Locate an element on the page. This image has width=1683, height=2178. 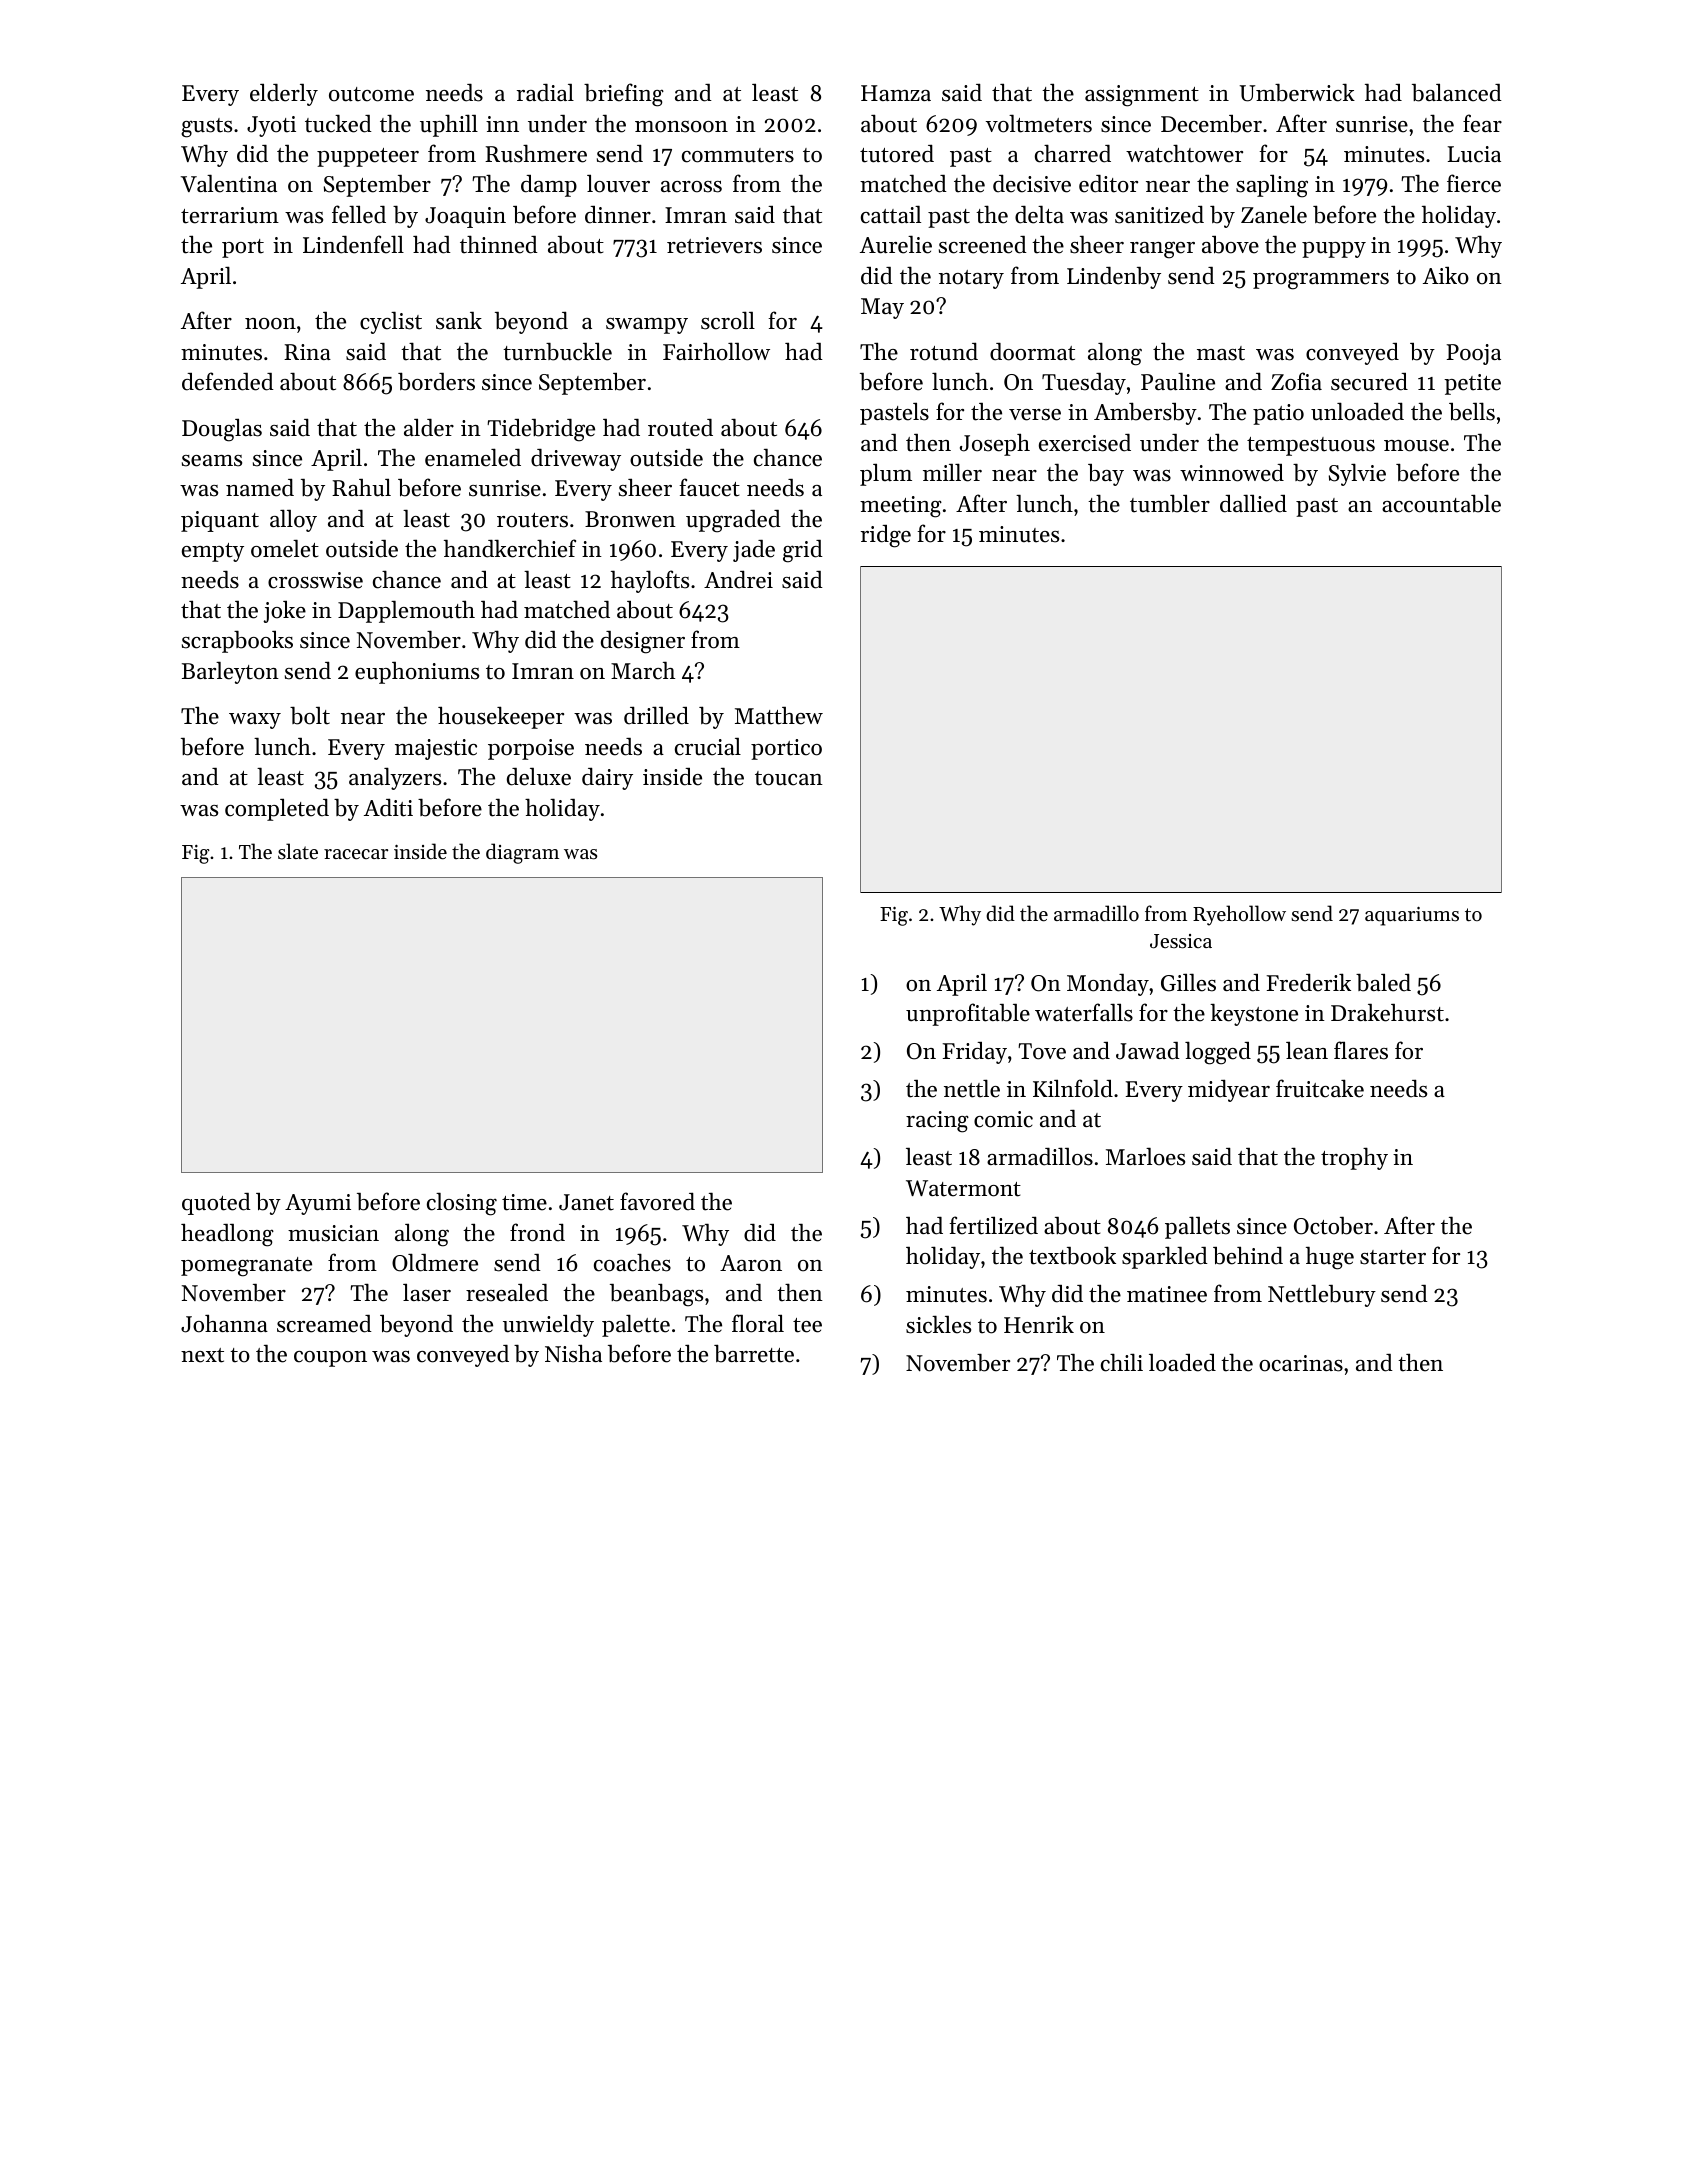
accountable is located at coordinates (1441, 503).
